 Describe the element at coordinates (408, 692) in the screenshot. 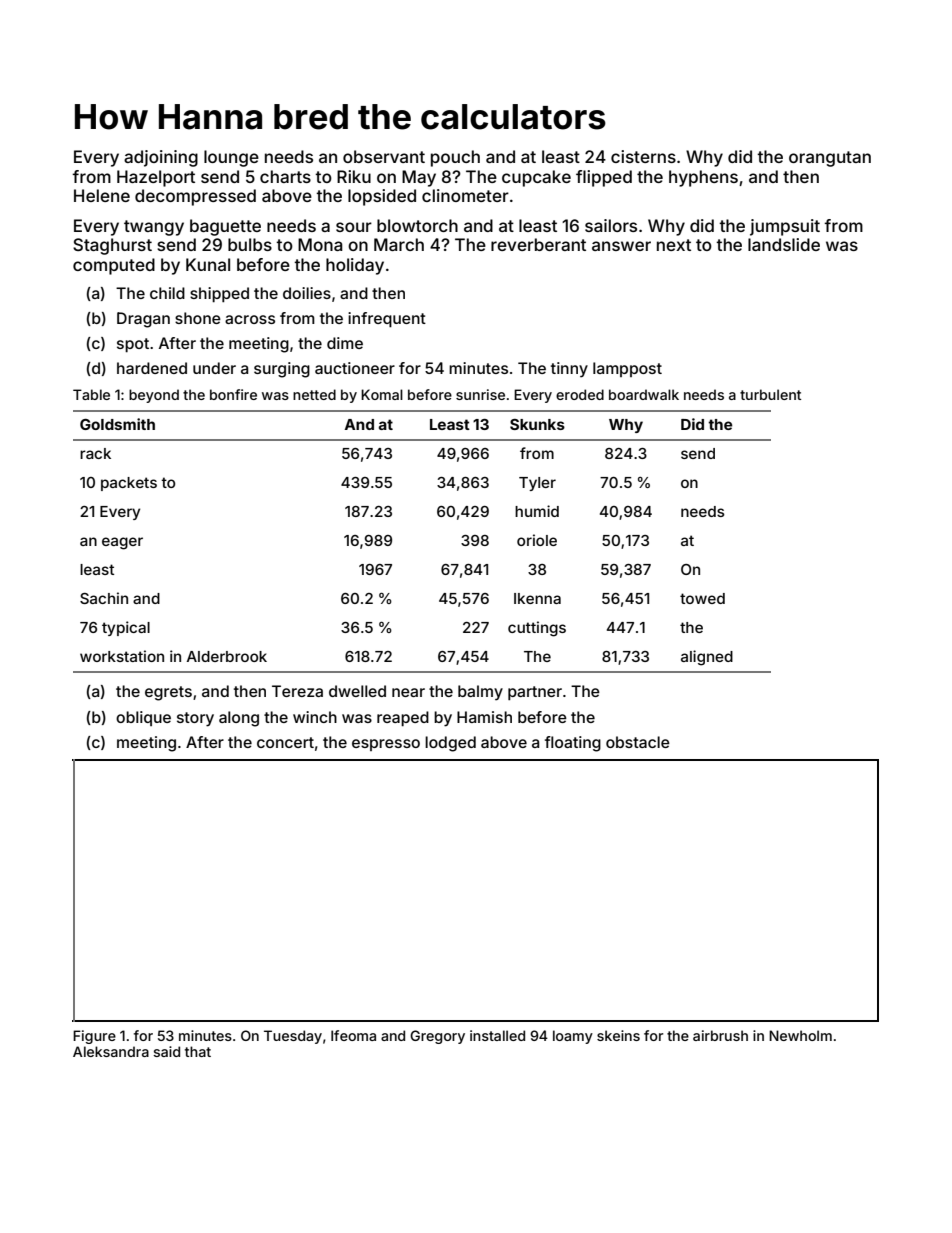

I see `near` at that location.
